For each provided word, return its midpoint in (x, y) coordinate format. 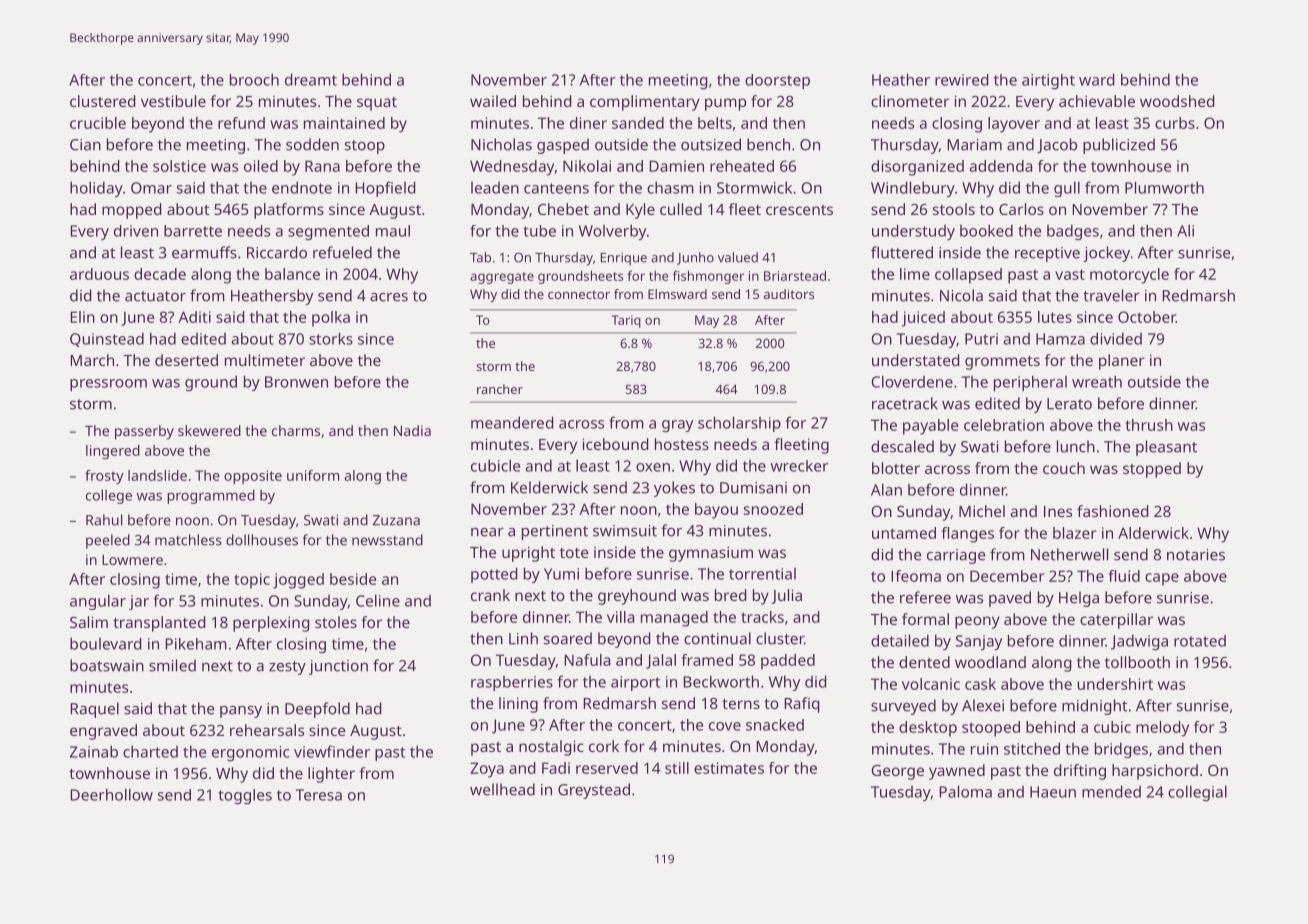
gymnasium (711, 554)
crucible (98, 123)
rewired (961, 80)
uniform (313, 475)
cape (1162, 579)
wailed (493, 101)
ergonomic (251, 753)
